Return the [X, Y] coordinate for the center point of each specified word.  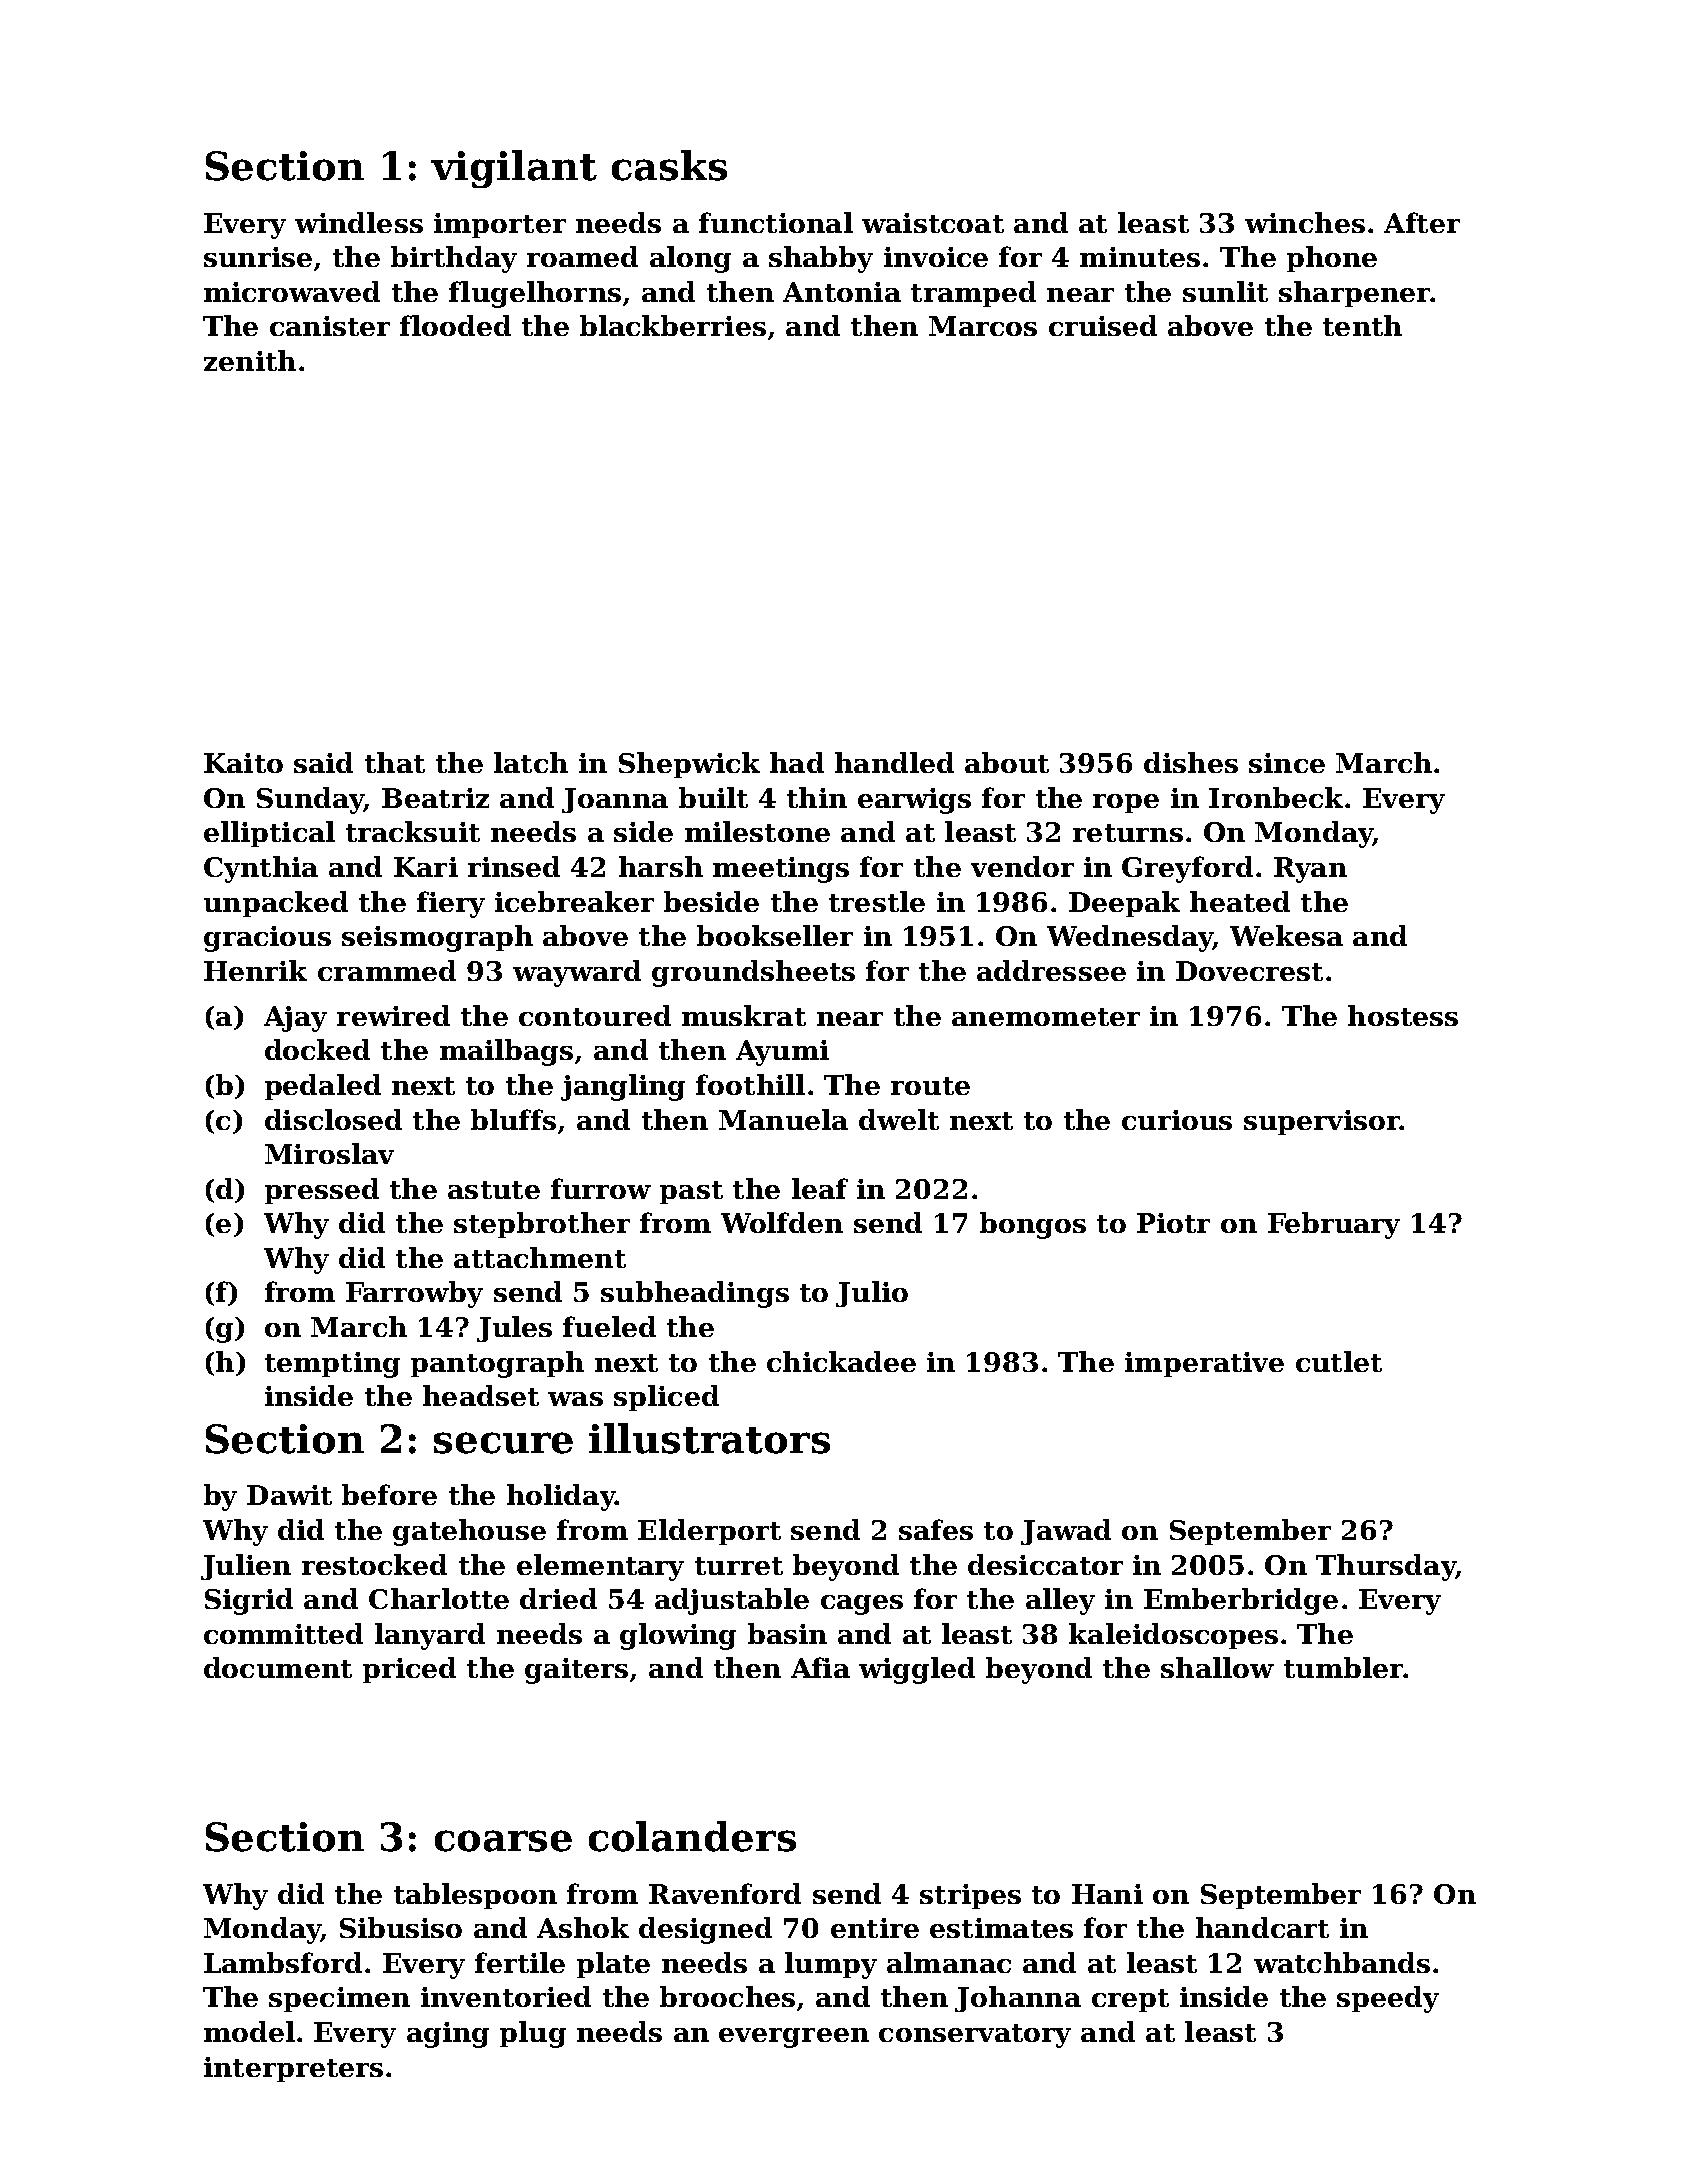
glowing [678, 1636]
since [1287, 763]
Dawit [289, 1495]
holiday [561, 1497]
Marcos [983, 326]
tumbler [1343, 1667]
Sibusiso [401, 1927]
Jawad [1066, 1532]
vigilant [514, 169]
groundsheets [753, 973]
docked [317, 1049]
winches [1305, 222]
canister [330, 326]
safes [936, 1529]
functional [776, 222]
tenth [1362, 325]
